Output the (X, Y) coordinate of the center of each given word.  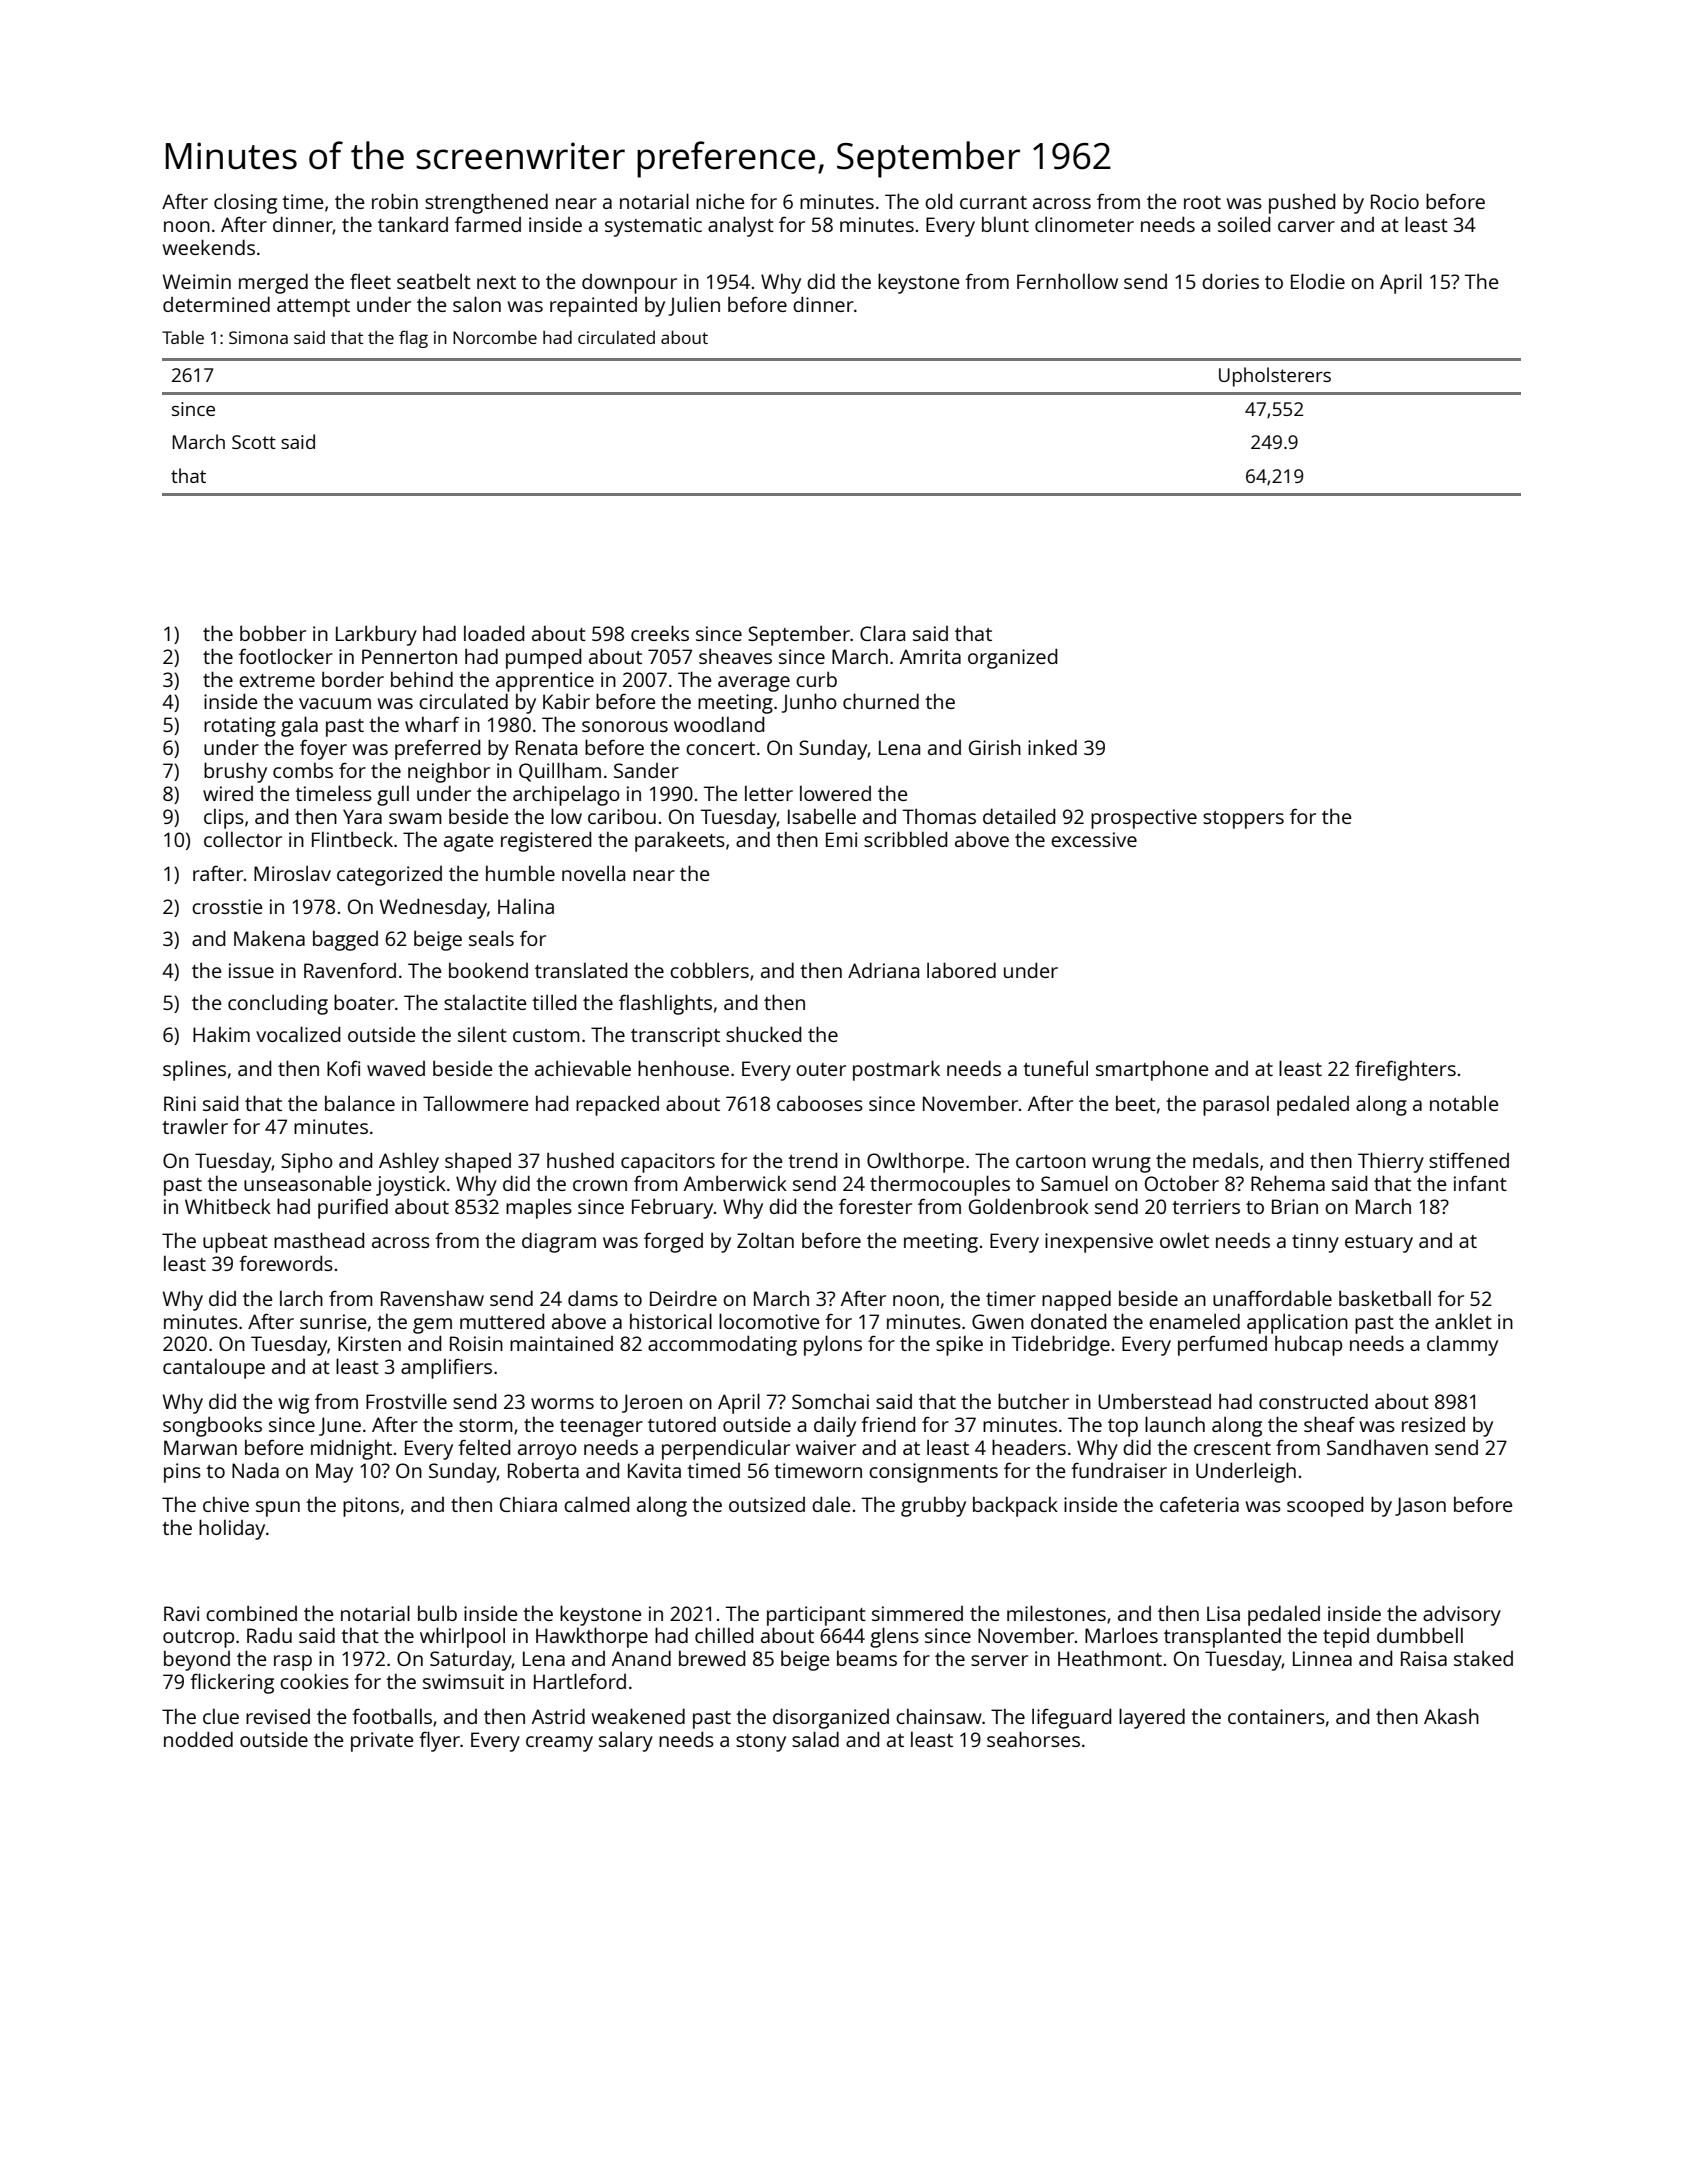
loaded (494, 633)
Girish (995, 747)
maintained (561, 1343)
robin (395, 201)
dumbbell (1420, 1635)
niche (720, 201)
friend (888, 1424)
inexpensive (1099, 1243)
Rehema (1288, 1183)
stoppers (1243, 820)
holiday (232, 1529)
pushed (1302, 203)
